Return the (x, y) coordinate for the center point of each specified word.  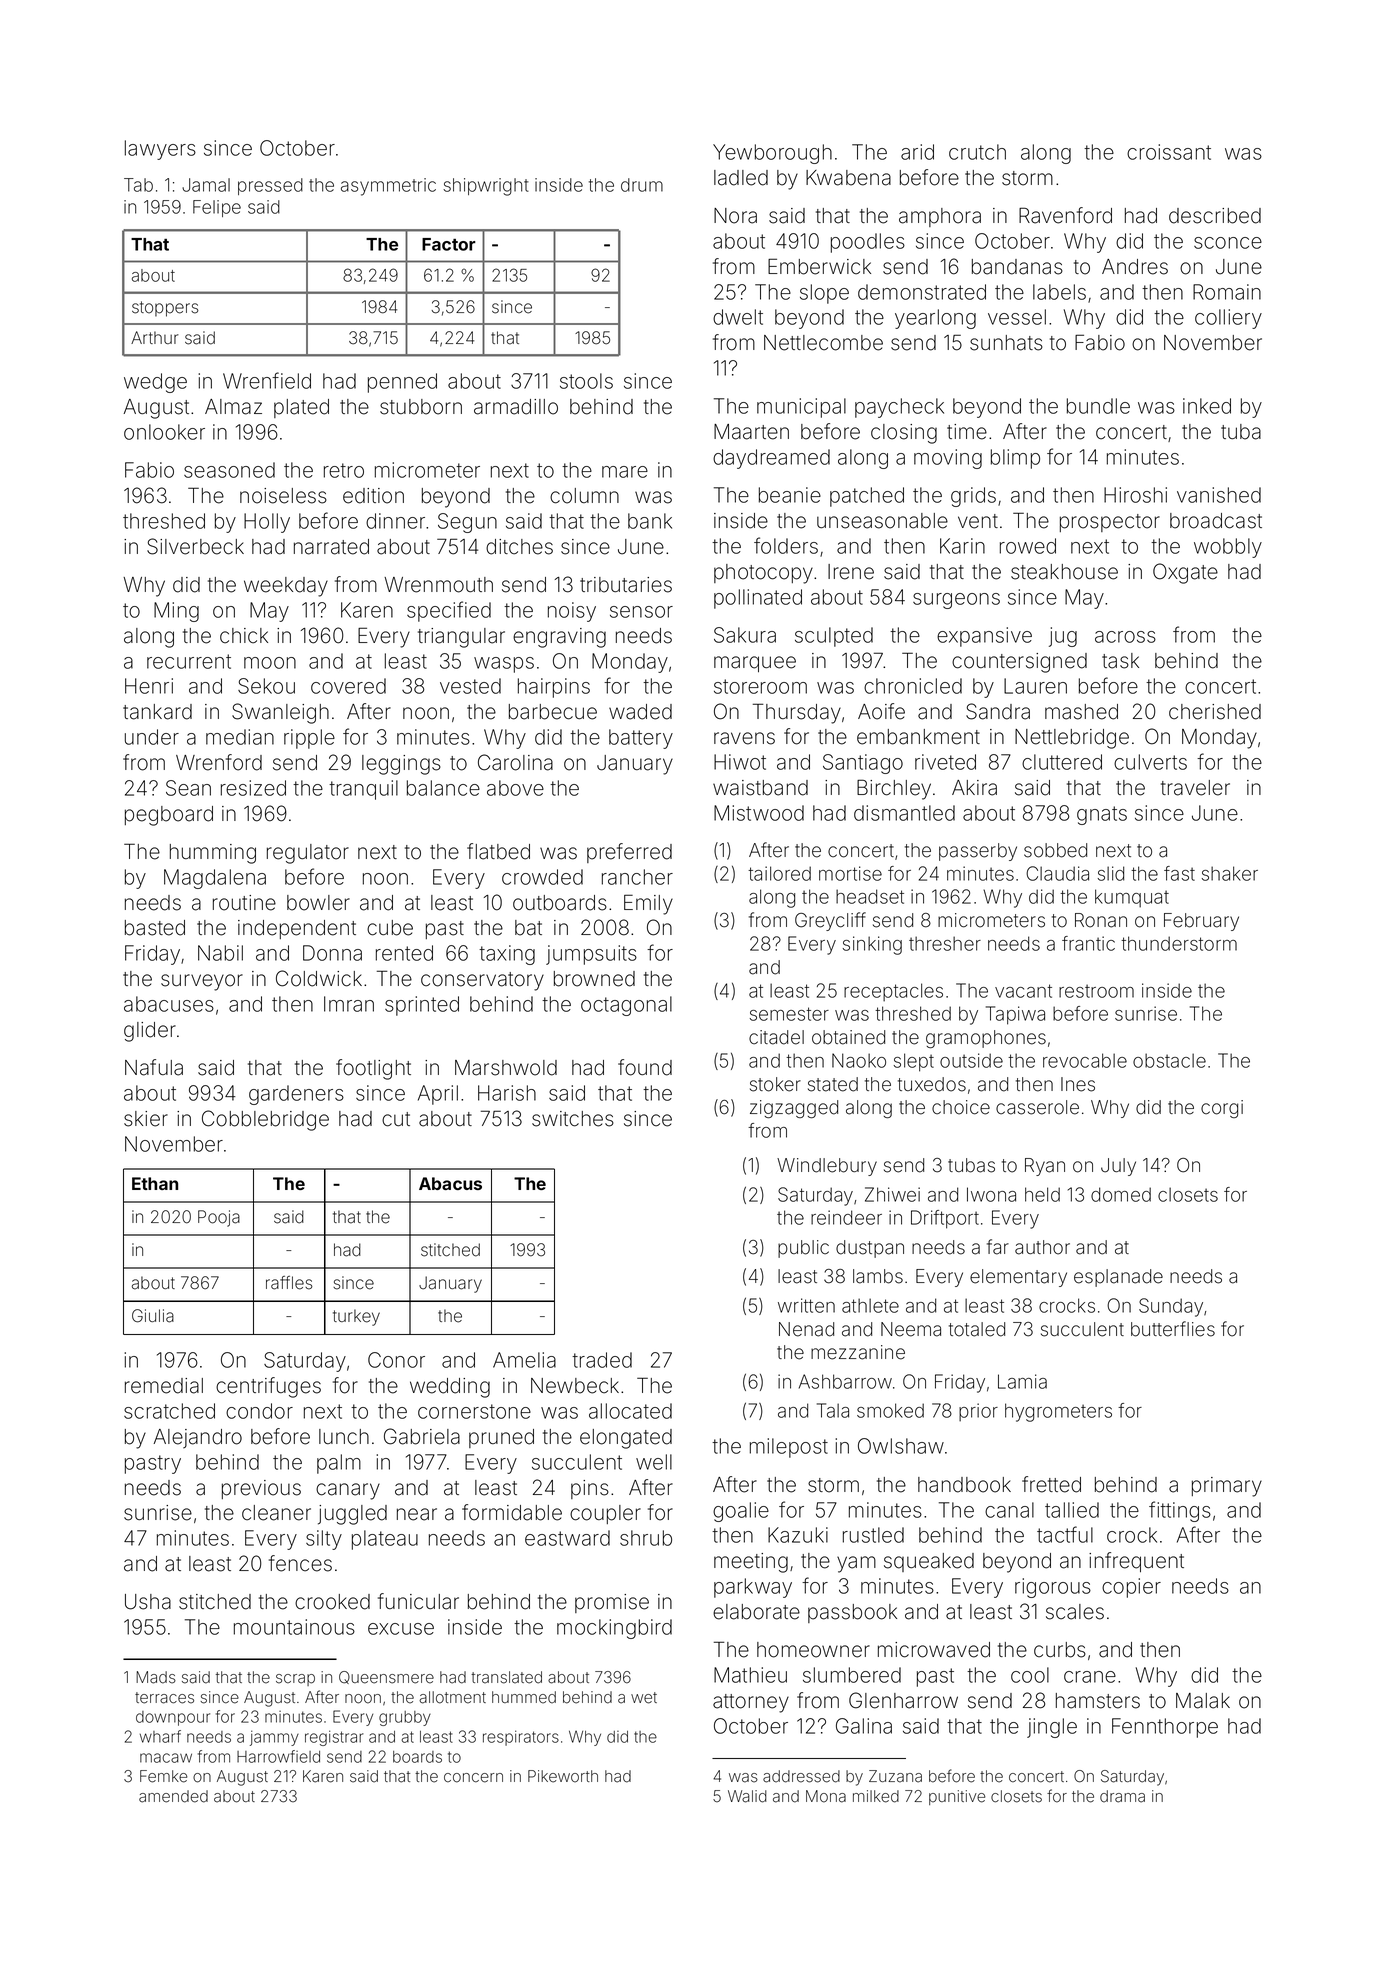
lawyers (160, 150)
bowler (318, 903)
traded (602, 1360)
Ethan (155, 1183)
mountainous (294, 1627)
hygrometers (1058, 1412)
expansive (984, 637)
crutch (977, 152)
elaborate (756, 1612)
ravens (744, 738)
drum (642, 185)
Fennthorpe (1165, 1728)
